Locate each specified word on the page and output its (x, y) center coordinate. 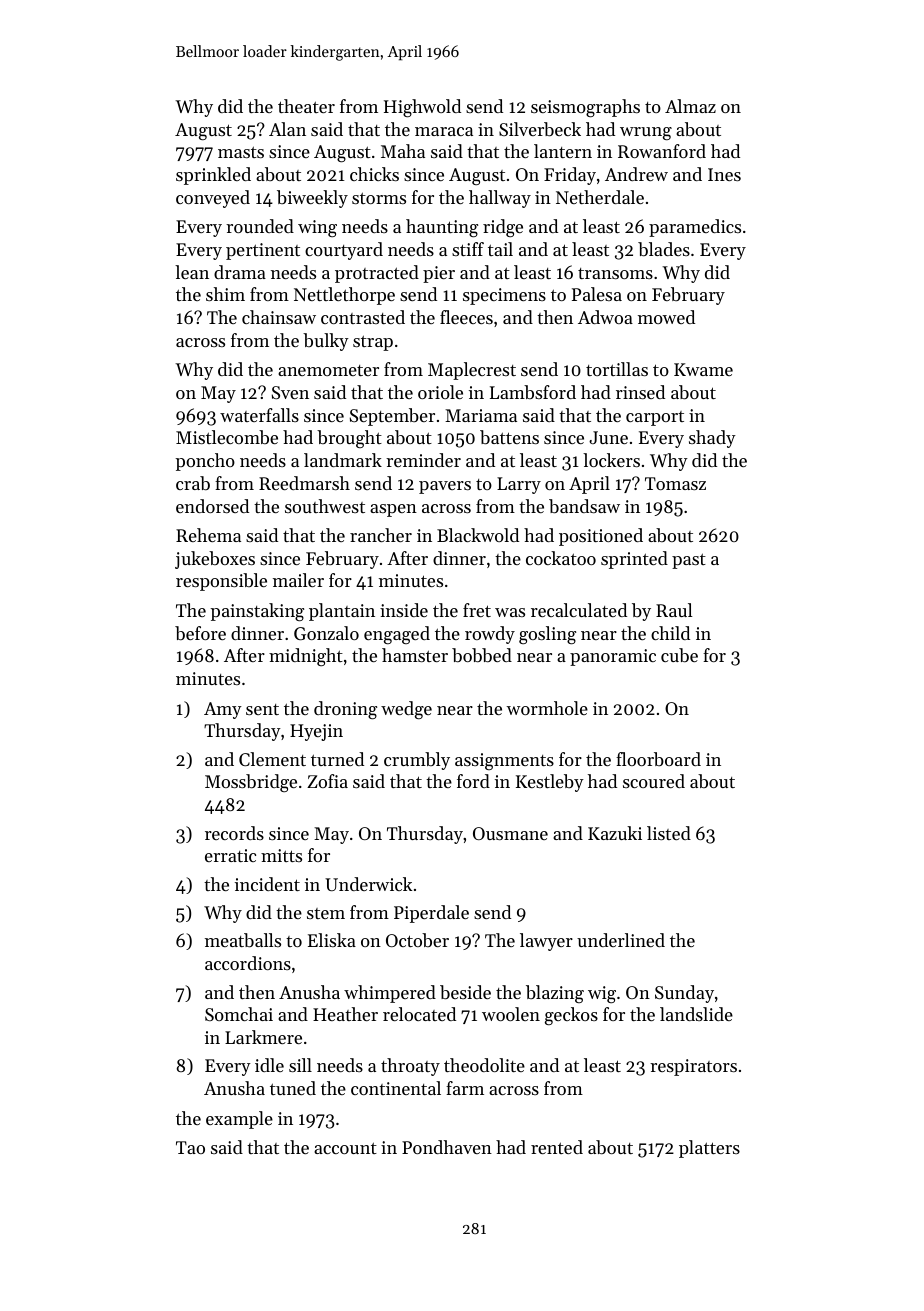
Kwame (703, 369)
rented (557, 1147)
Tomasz (675, 483)
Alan (287, 129)
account (345, 1148)
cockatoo (561, 558)
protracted (377, 274)
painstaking (257, 612)
